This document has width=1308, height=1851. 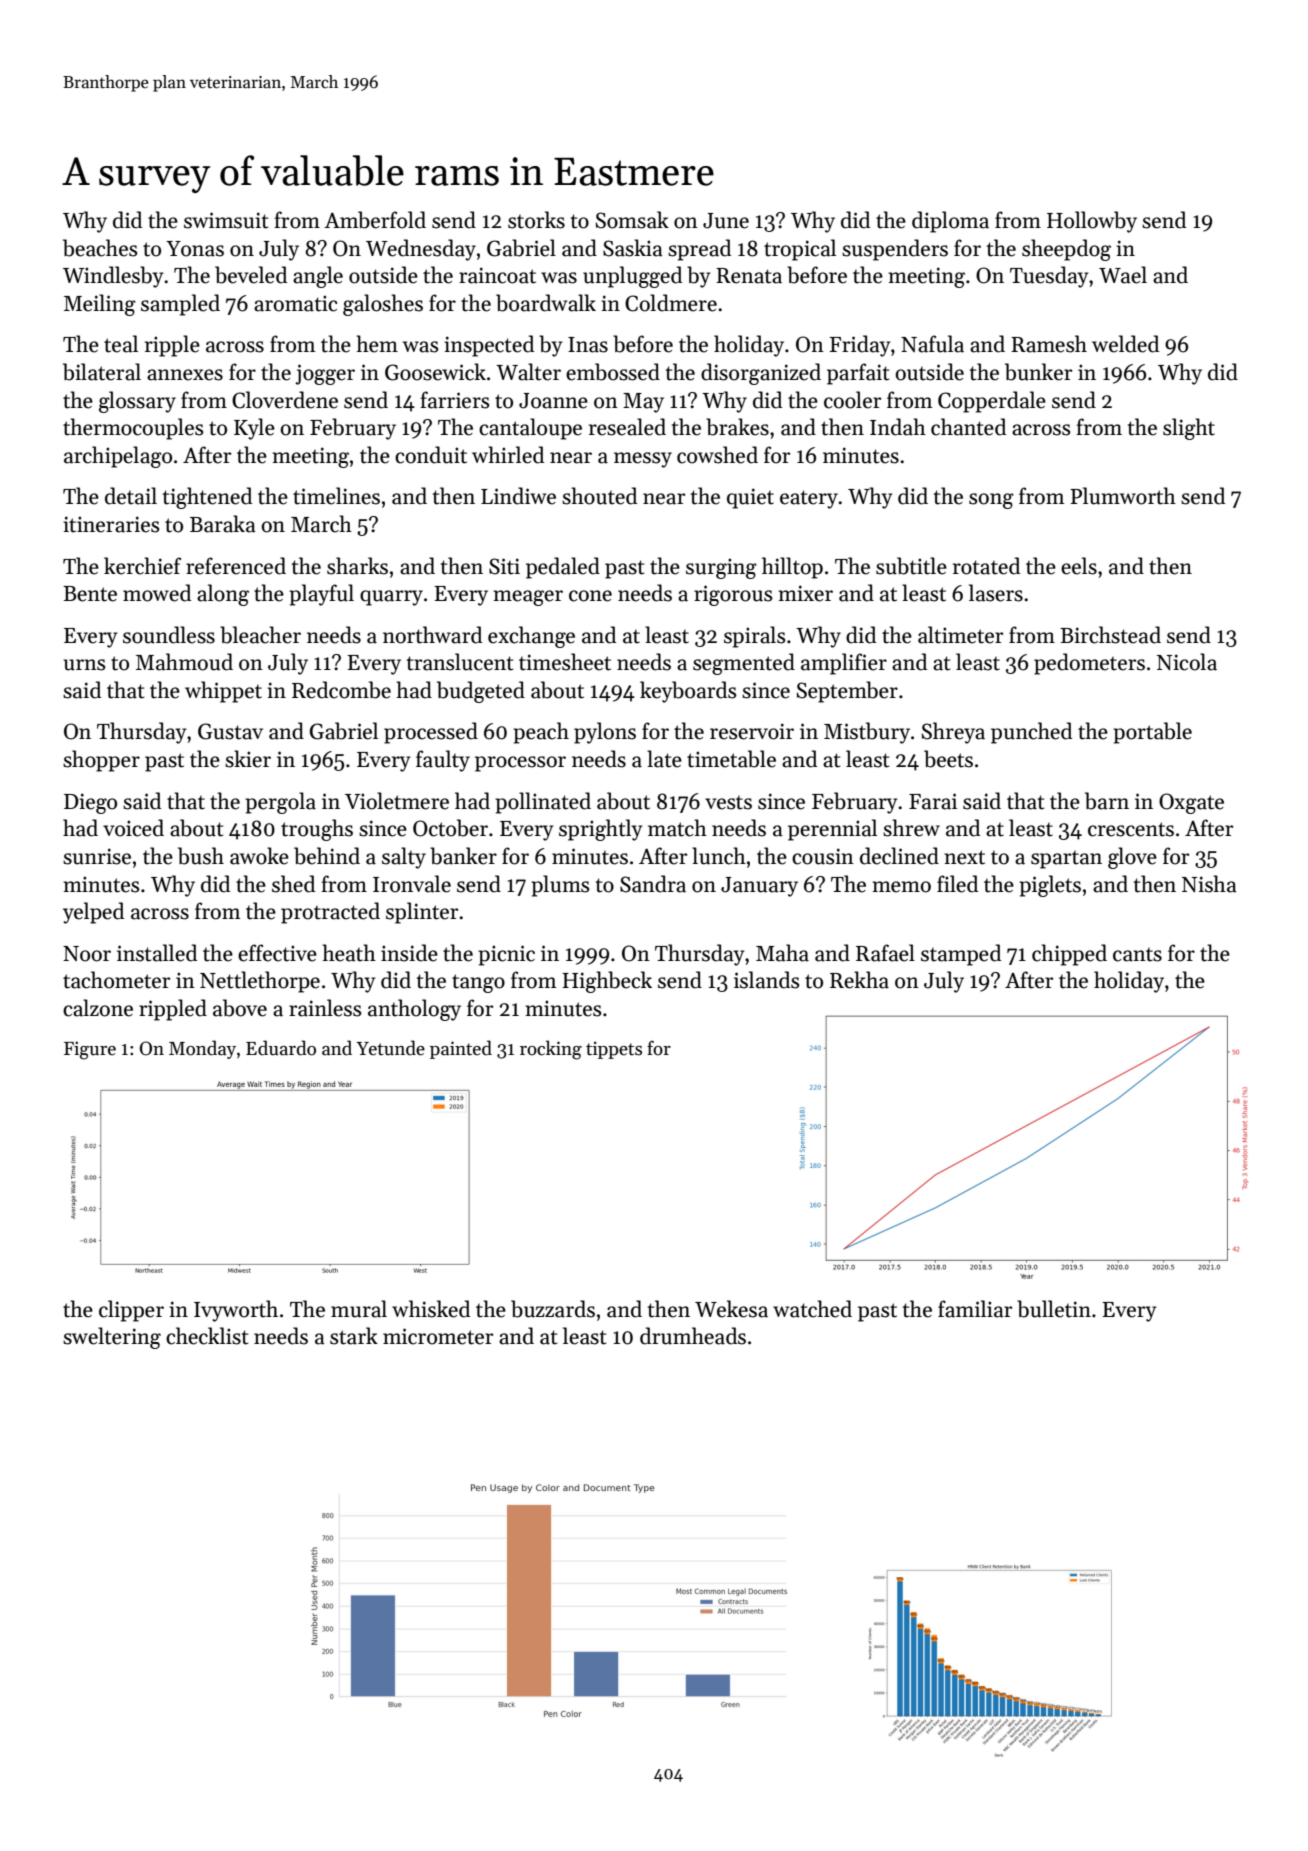 I want to click on beveled, so click(x=251, y=275).
